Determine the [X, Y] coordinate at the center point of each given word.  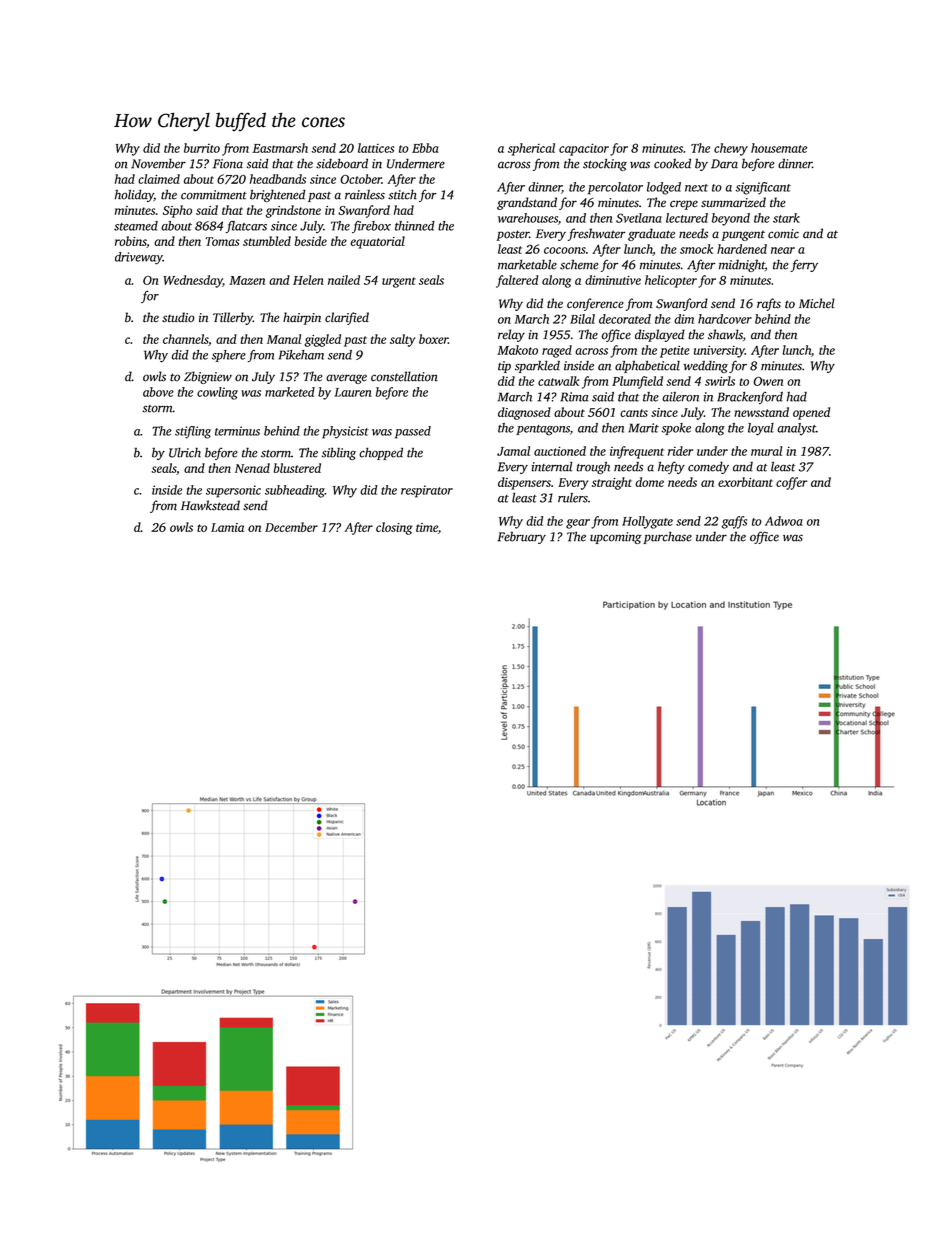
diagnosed [524, 413]
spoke [676, 429]
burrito [202, 148]
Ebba [425, 148]
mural [766, 451]
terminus [237, 431]
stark [786, 218]
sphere [229, 356]
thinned [415, 226]
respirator [427, 491]
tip [504, 367]
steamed [136, 226]
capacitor [584, 149]
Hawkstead [210, 505]
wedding [706, 367]
